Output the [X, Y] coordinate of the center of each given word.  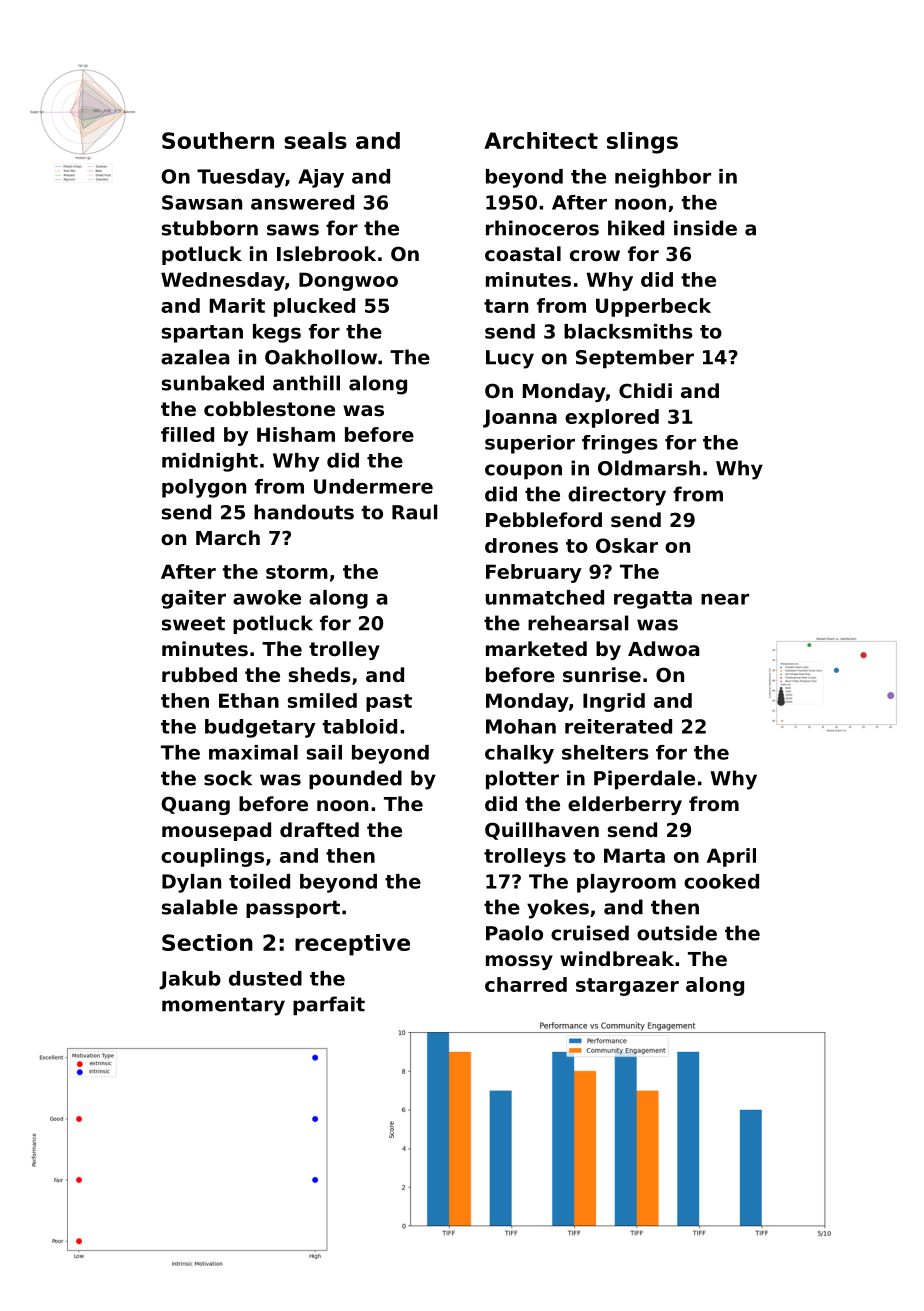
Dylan [191, 883]
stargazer [627, 987]
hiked [636, 228]
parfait [329, 1006]
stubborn [210, 228]
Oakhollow [321, 357]
